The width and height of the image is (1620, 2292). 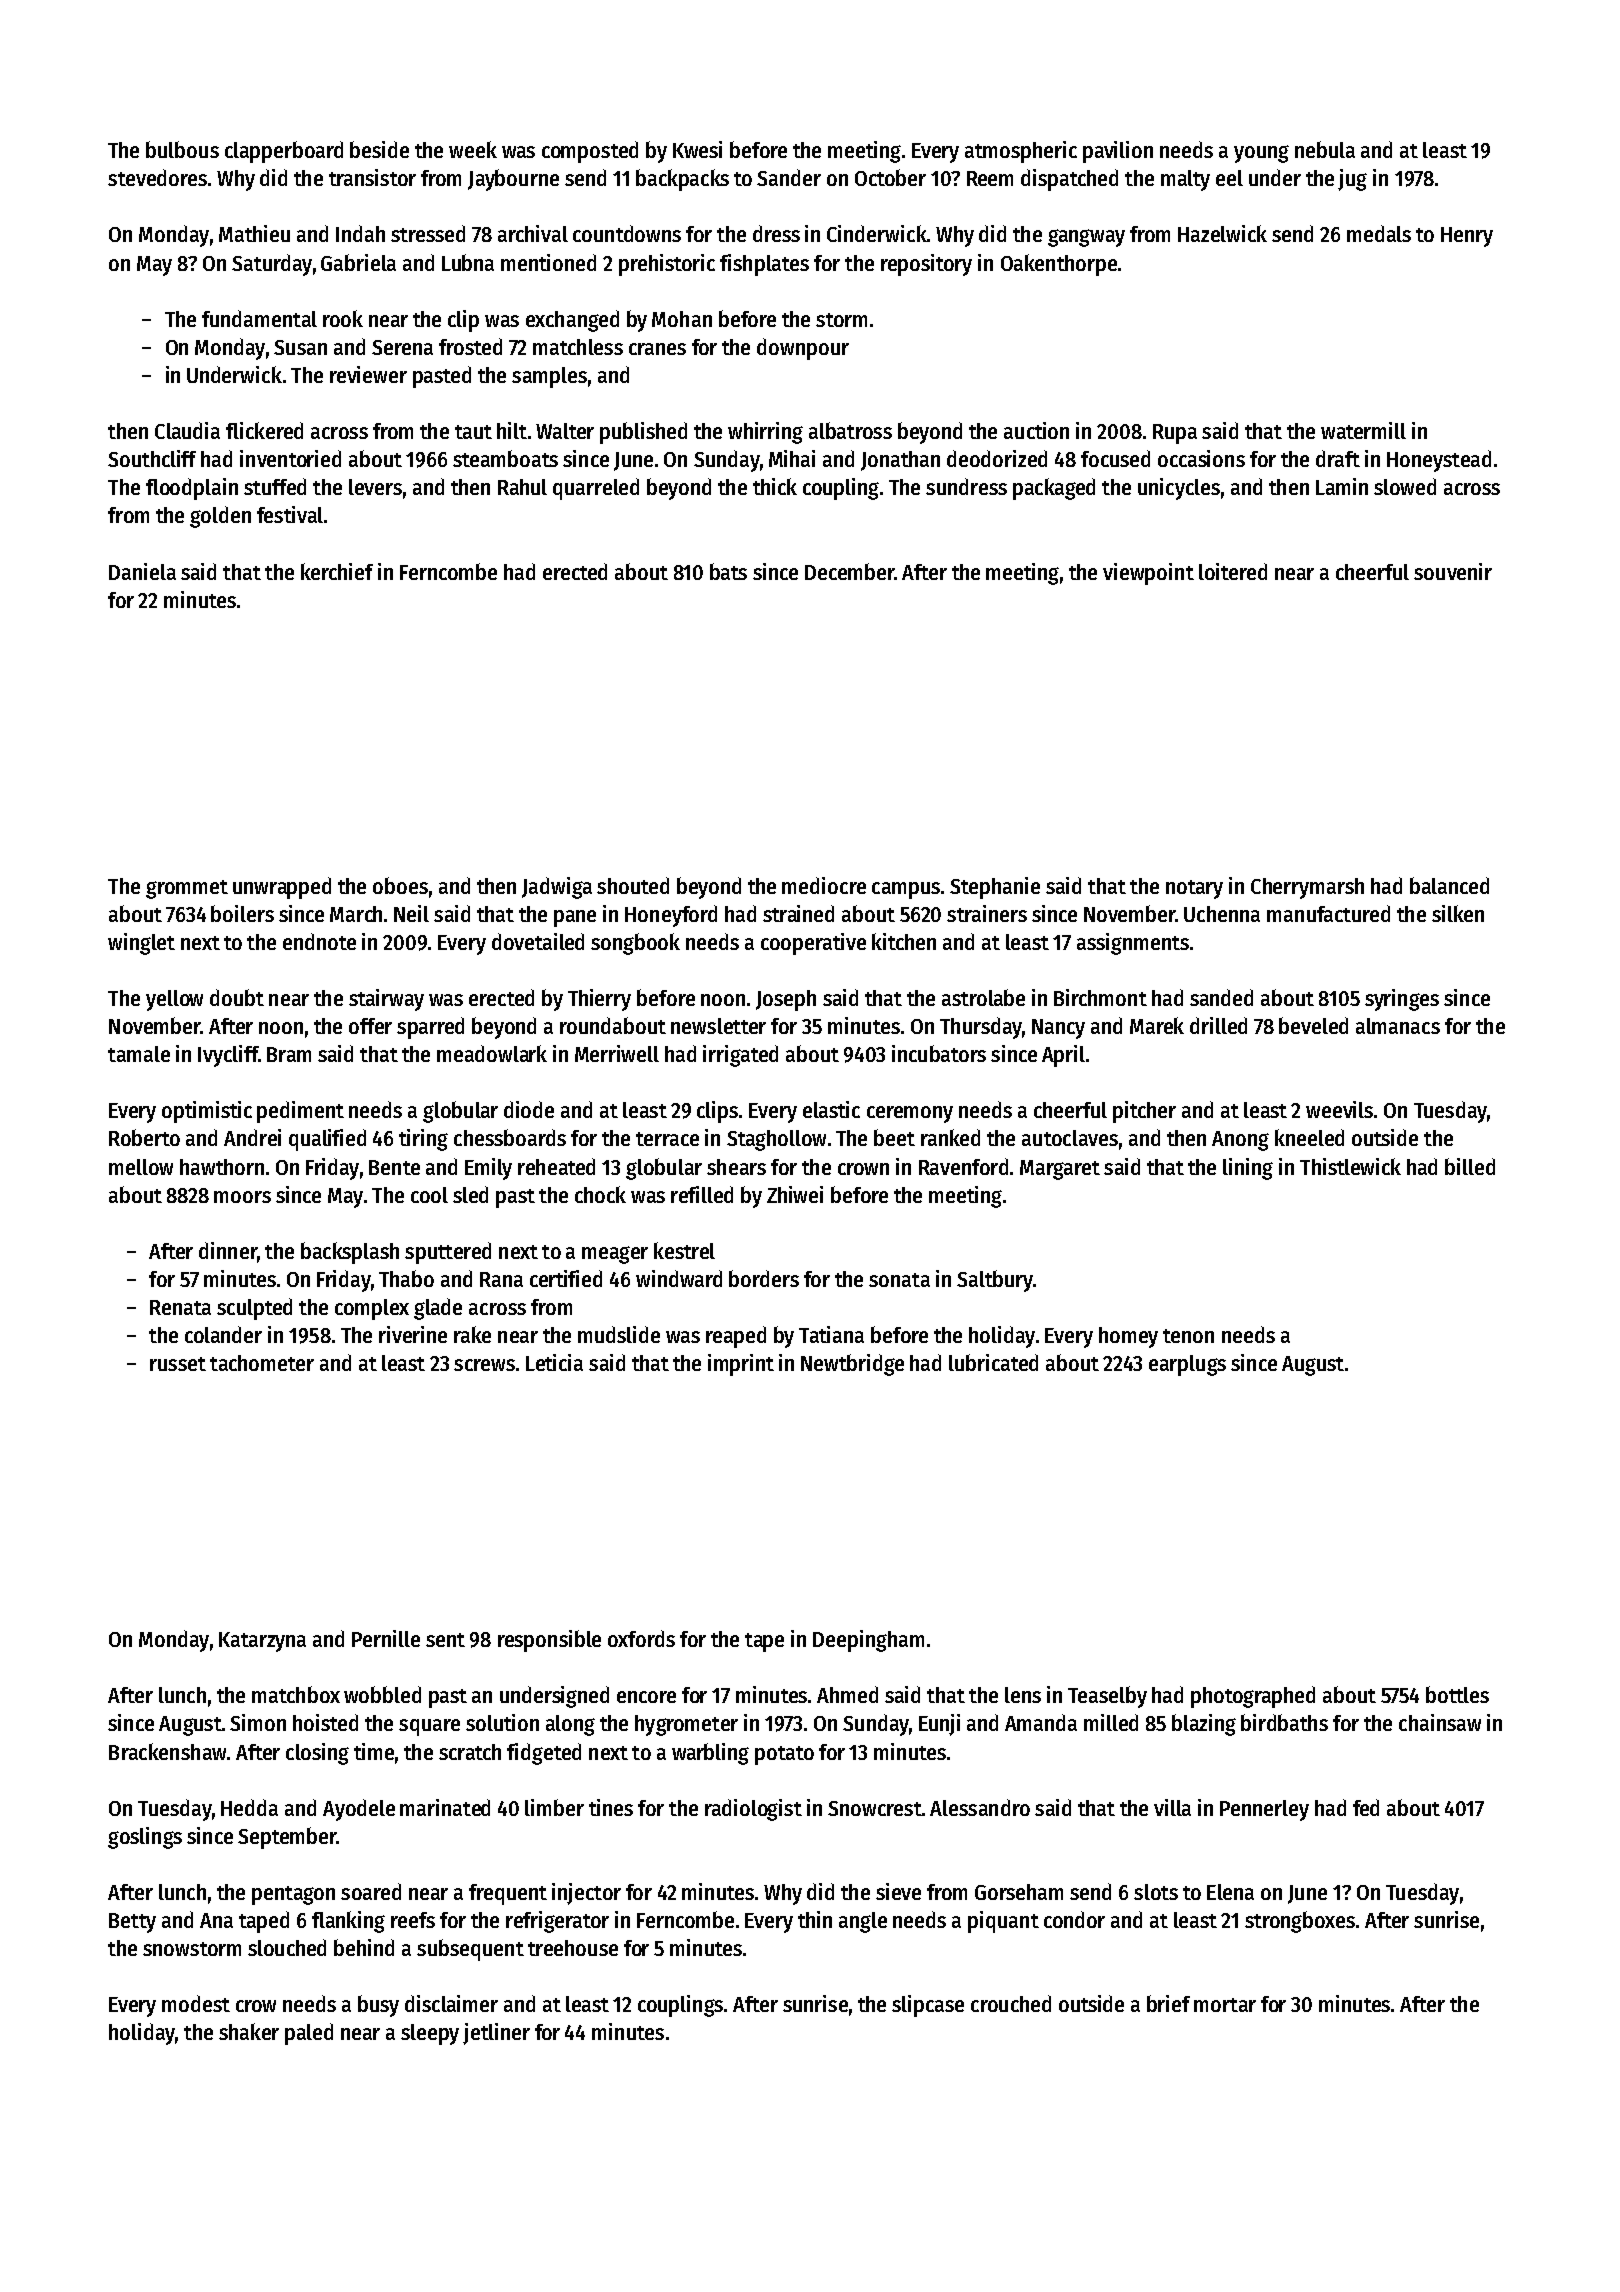 I want to click on shouted, so click(x=633, y=885).
